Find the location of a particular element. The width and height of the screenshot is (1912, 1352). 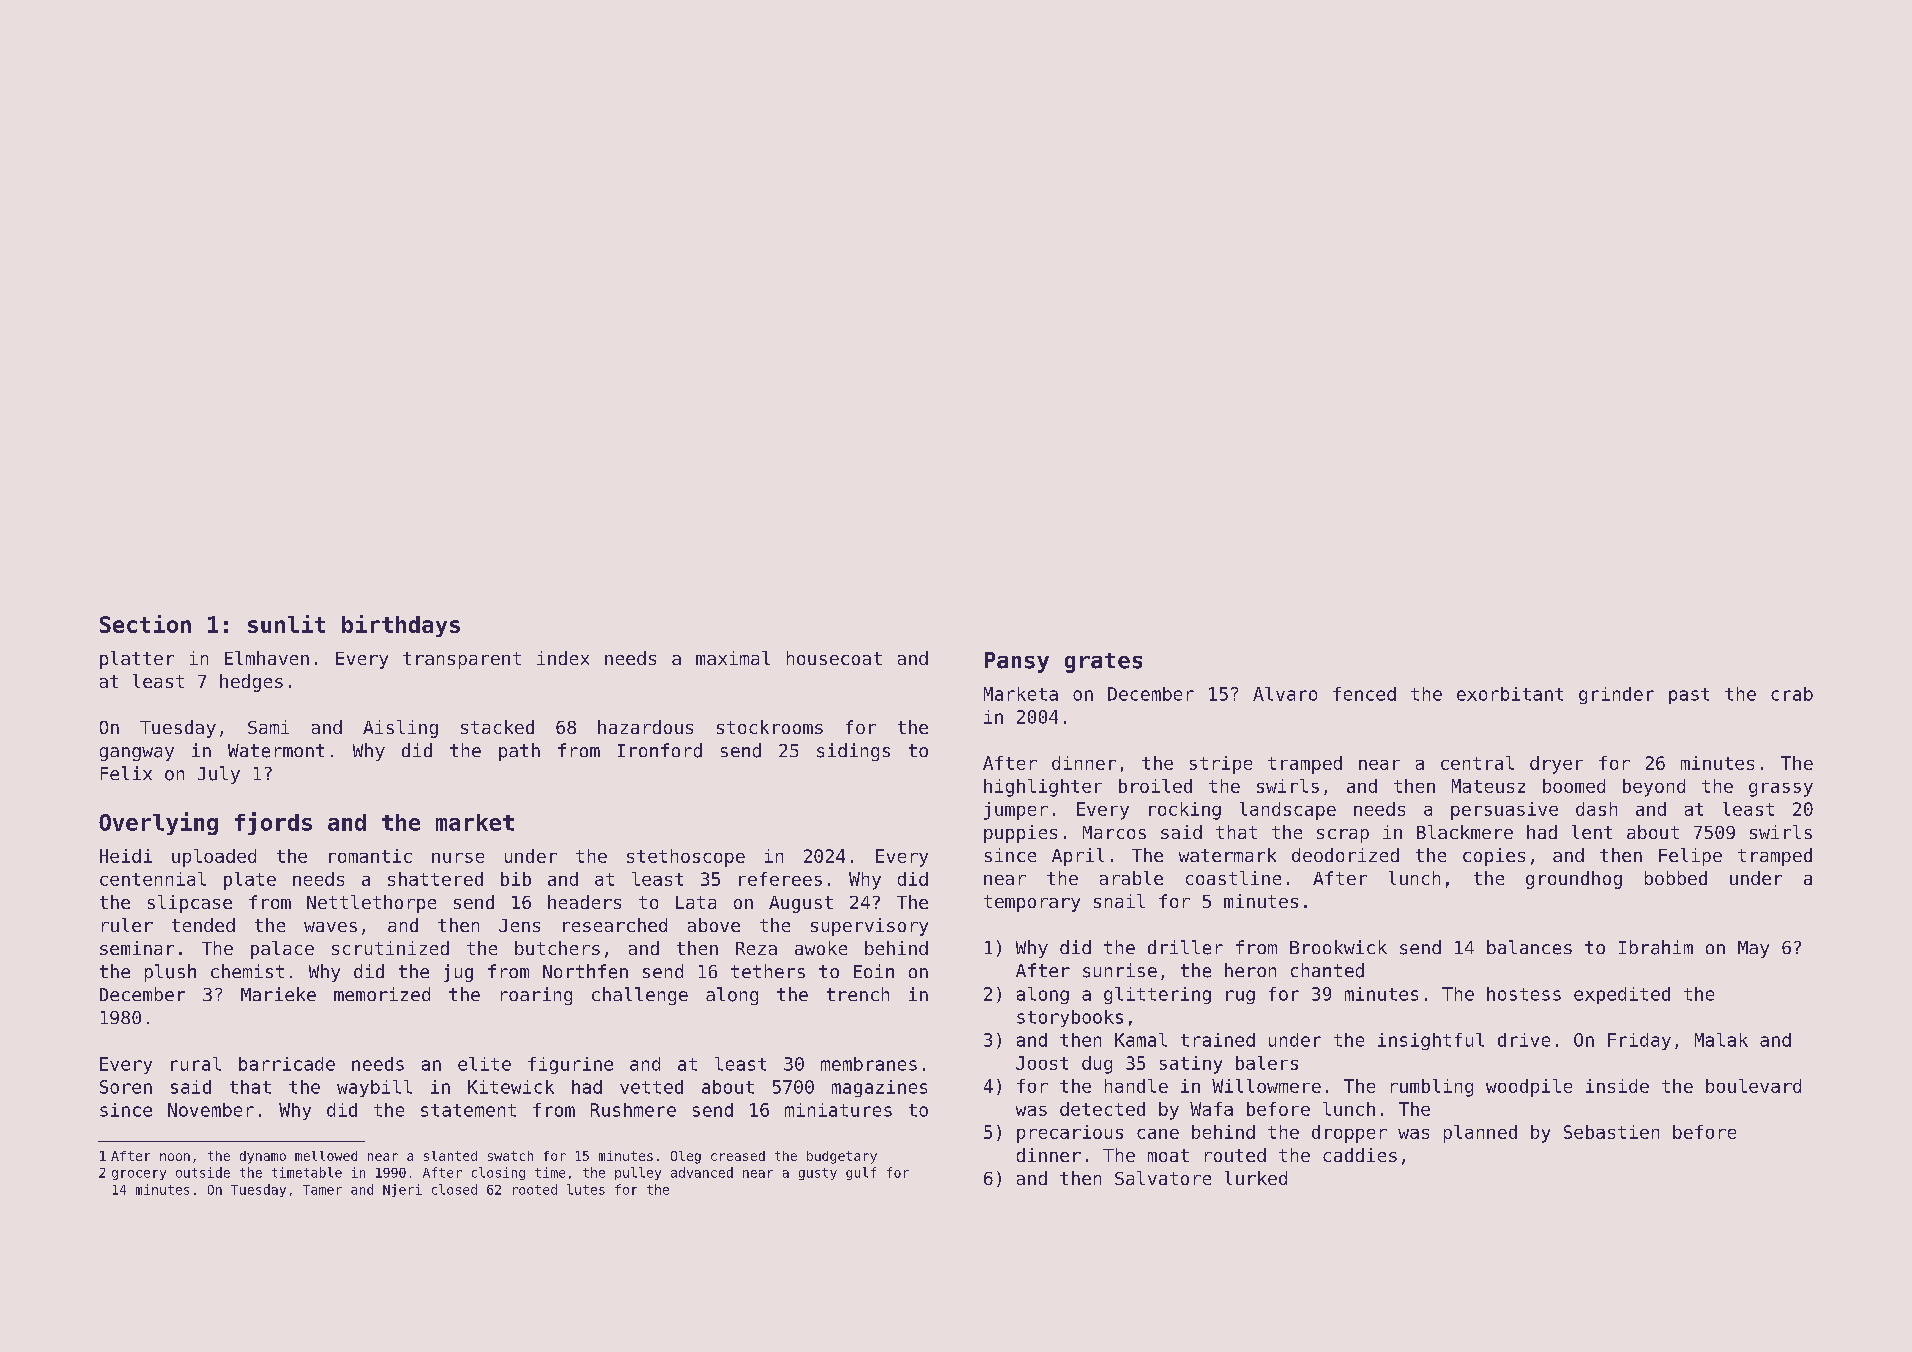

sunlit is located at coordinates (286, 624).
